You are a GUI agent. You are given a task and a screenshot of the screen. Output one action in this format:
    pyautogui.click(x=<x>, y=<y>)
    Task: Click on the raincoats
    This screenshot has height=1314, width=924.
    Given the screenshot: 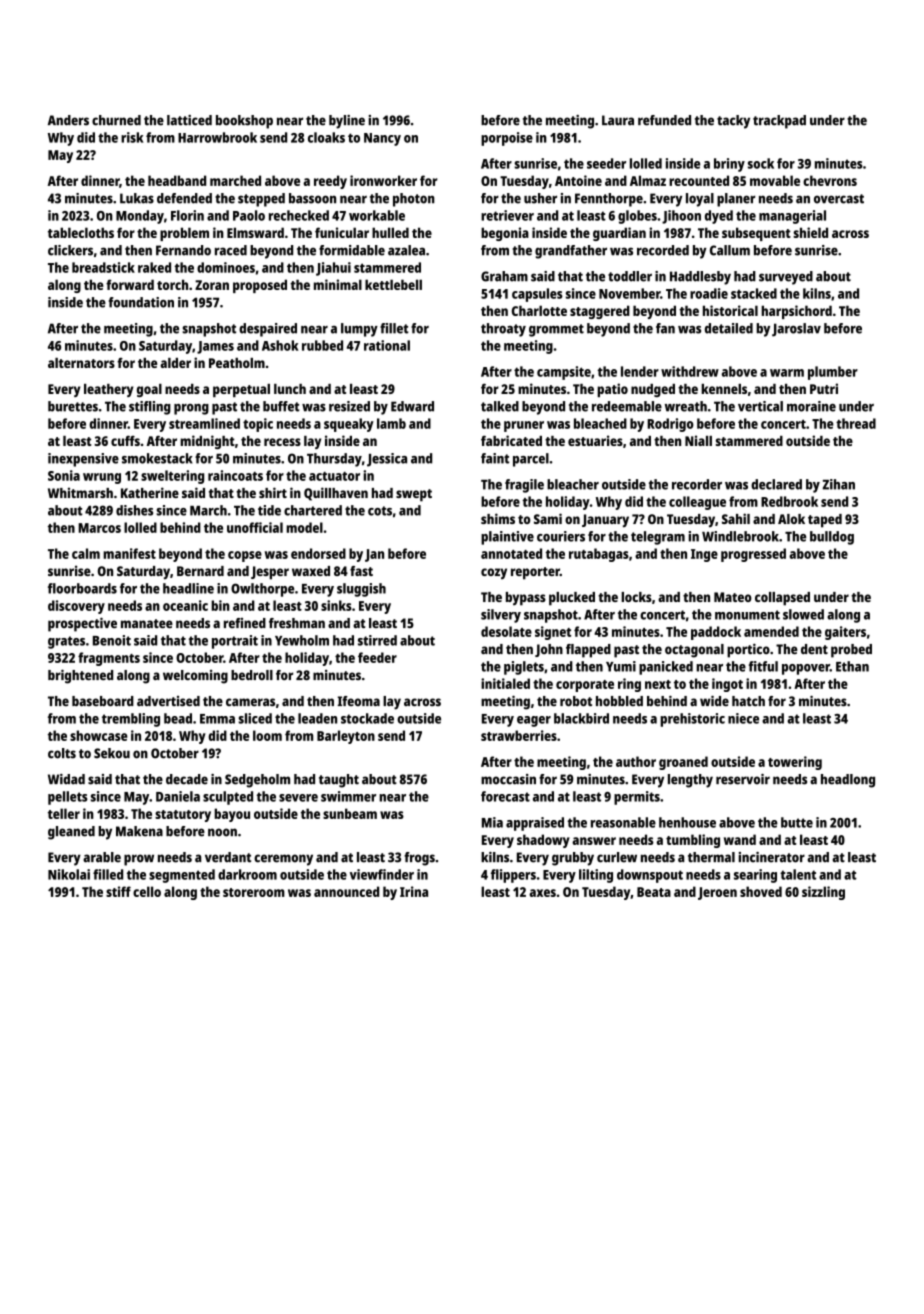 What is the action you would take?
    pyautogui.click(x=235, y=475)
